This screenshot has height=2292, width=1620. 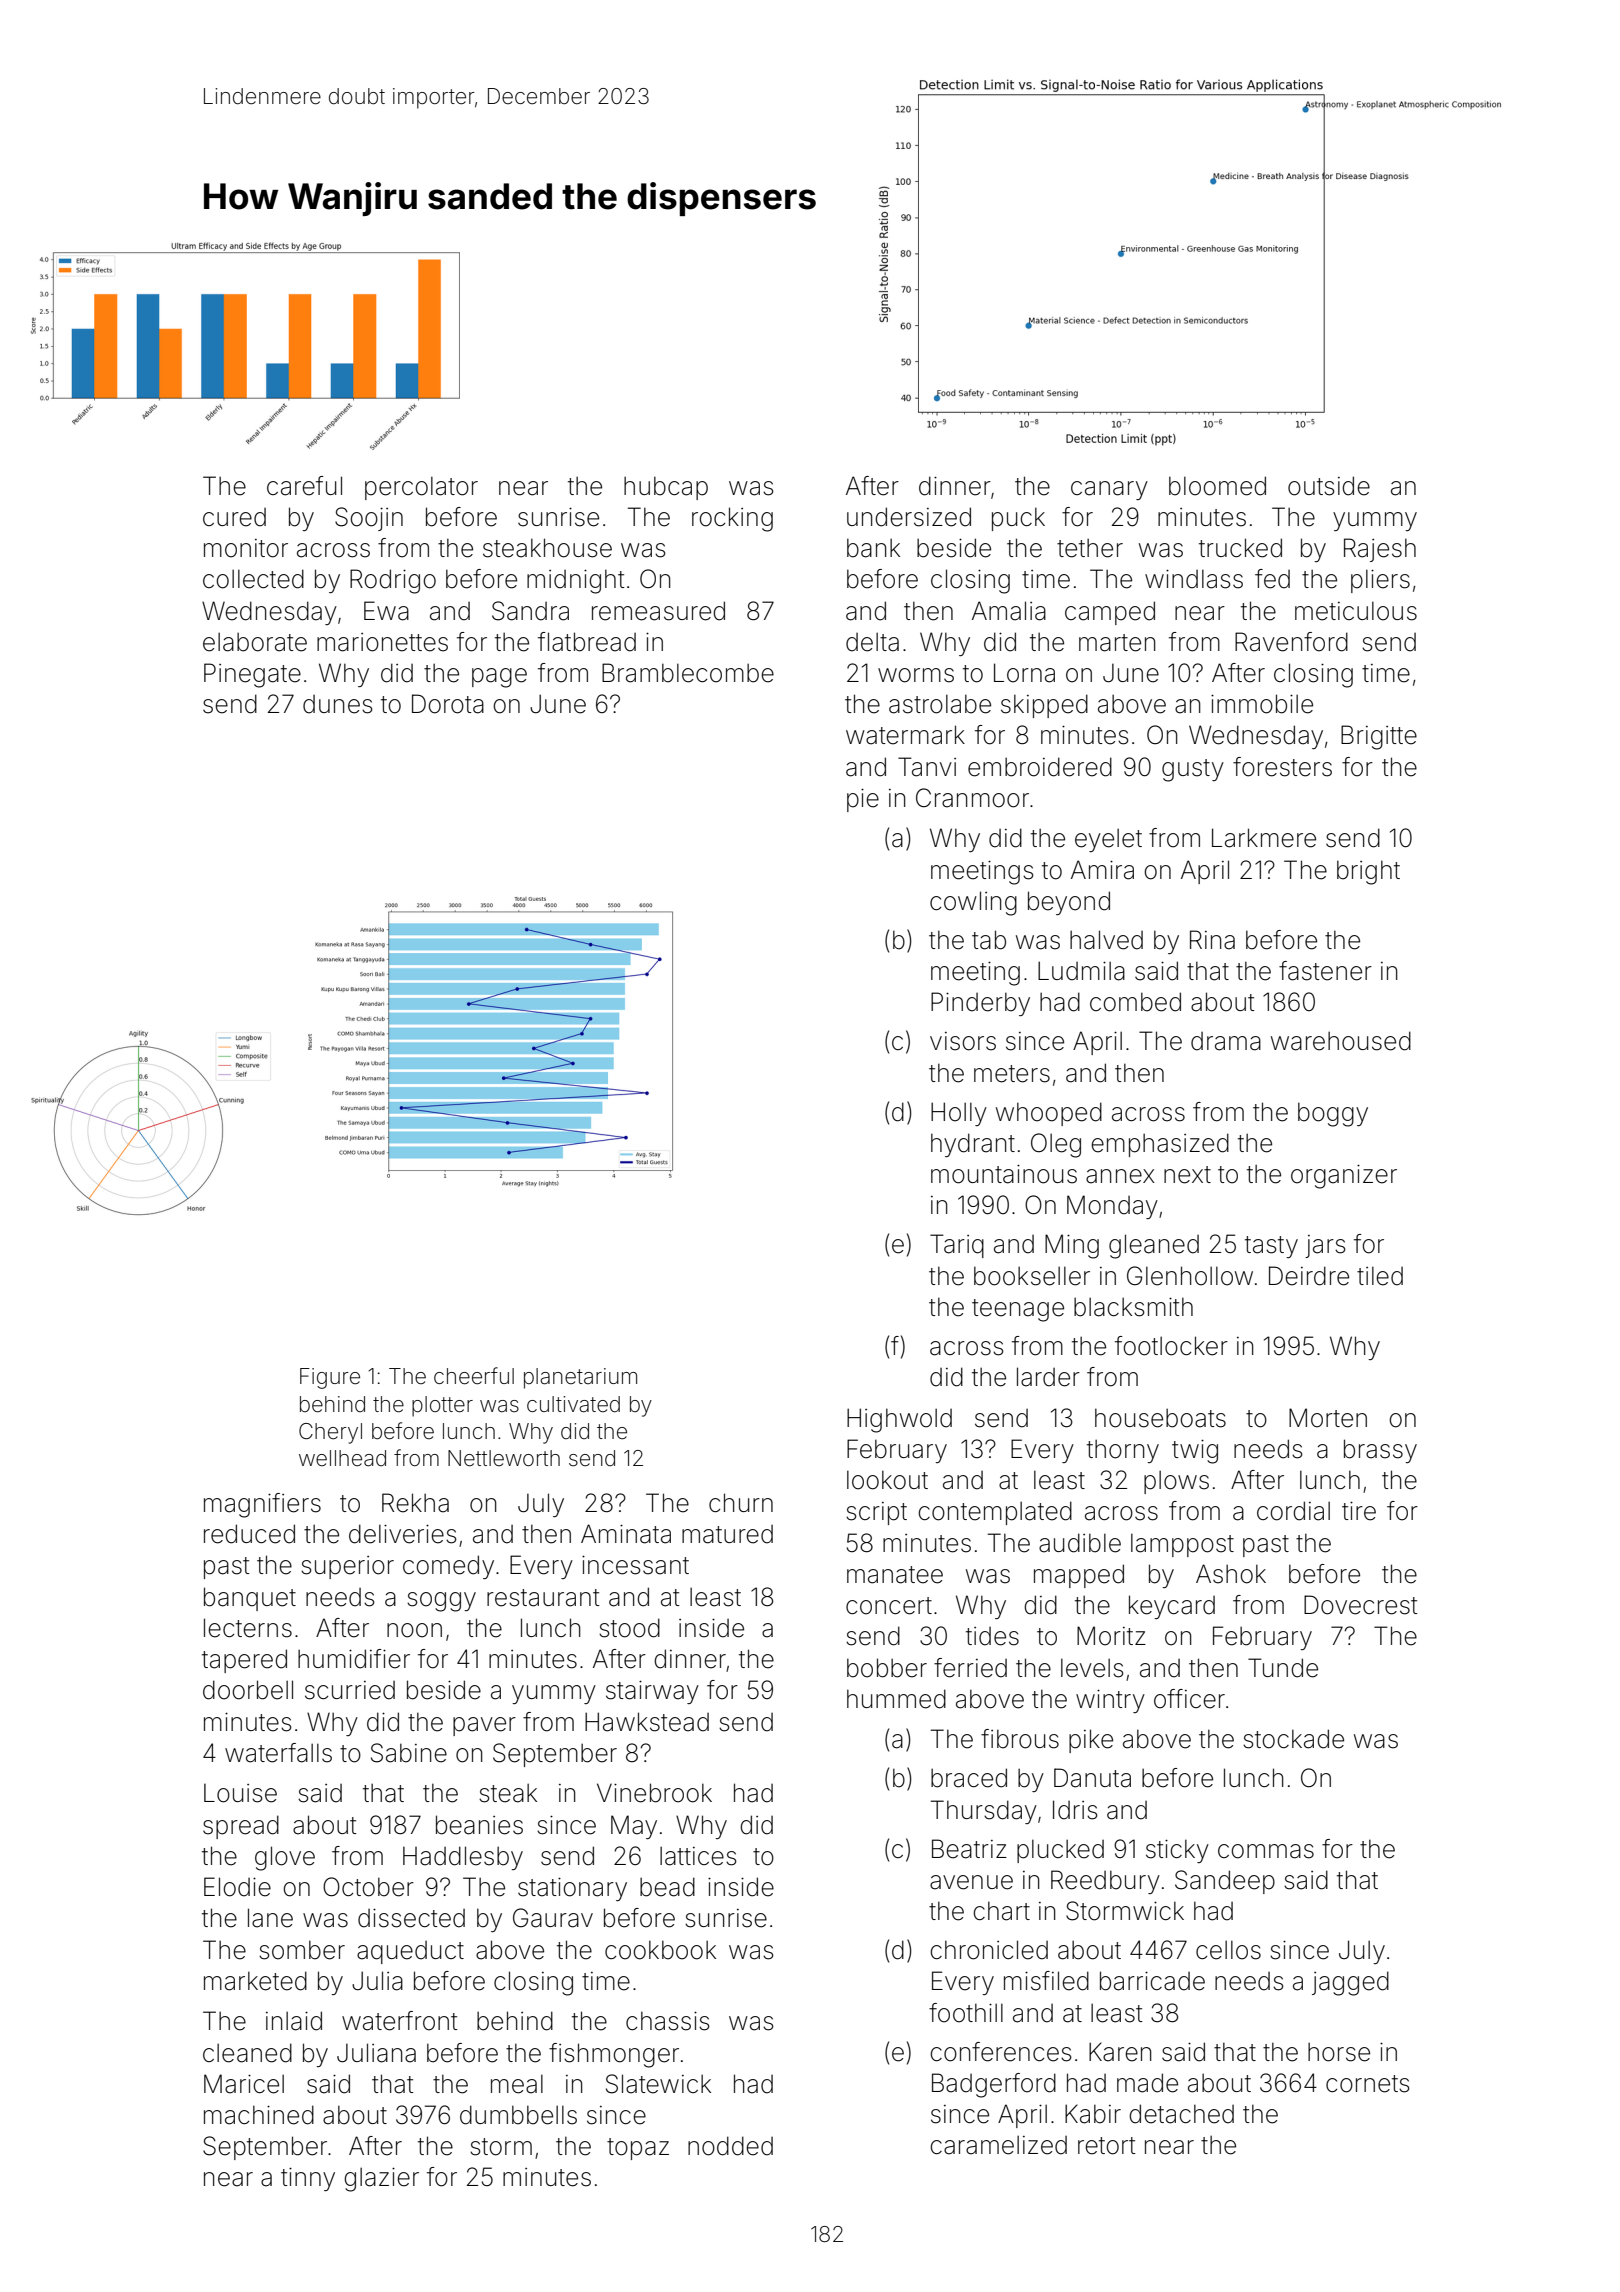 I want to click on Tariq, so click(x=957, y=1246).
